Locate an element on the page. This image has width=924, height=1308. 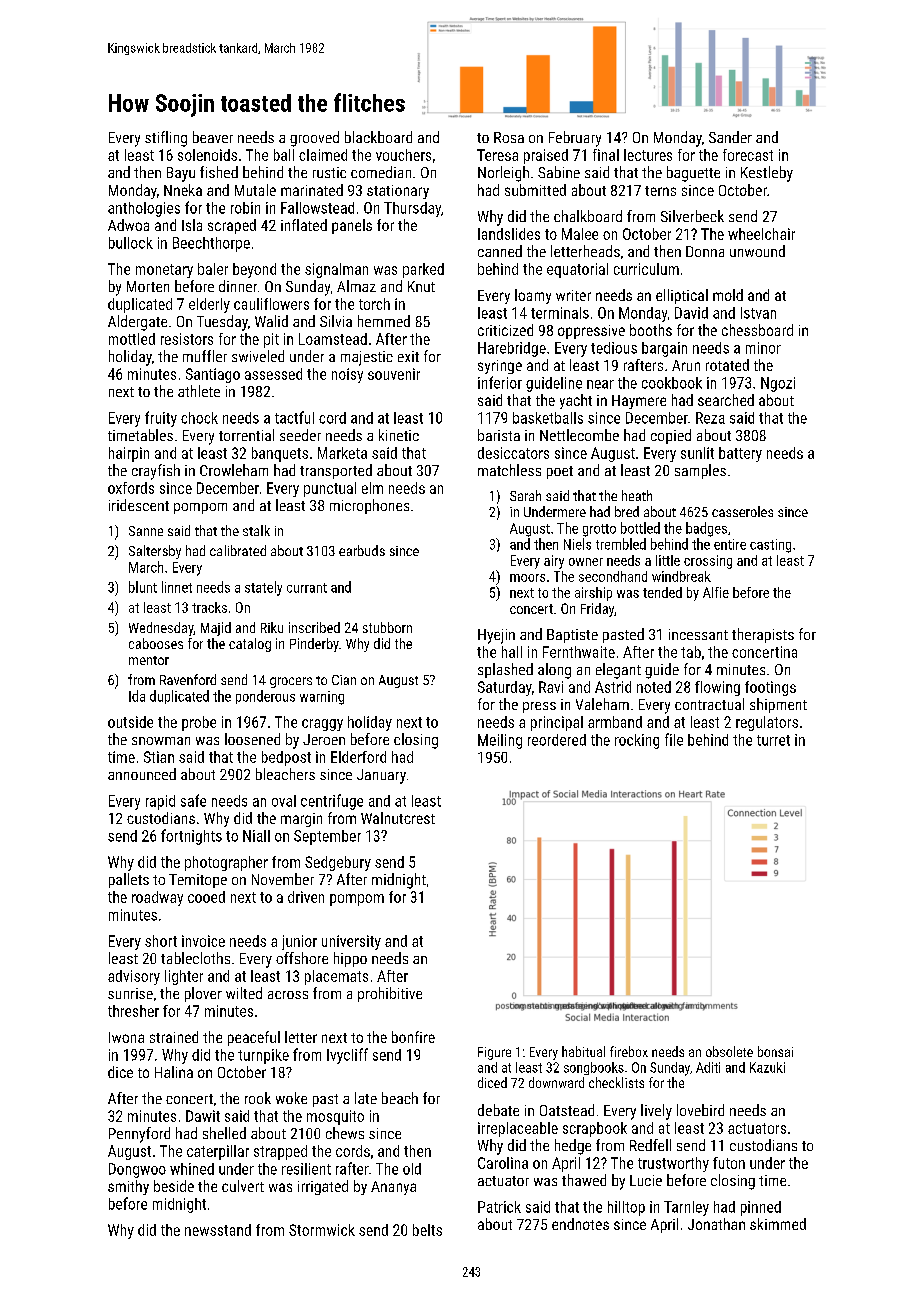
Sander is located at coordinates (730, 137).
